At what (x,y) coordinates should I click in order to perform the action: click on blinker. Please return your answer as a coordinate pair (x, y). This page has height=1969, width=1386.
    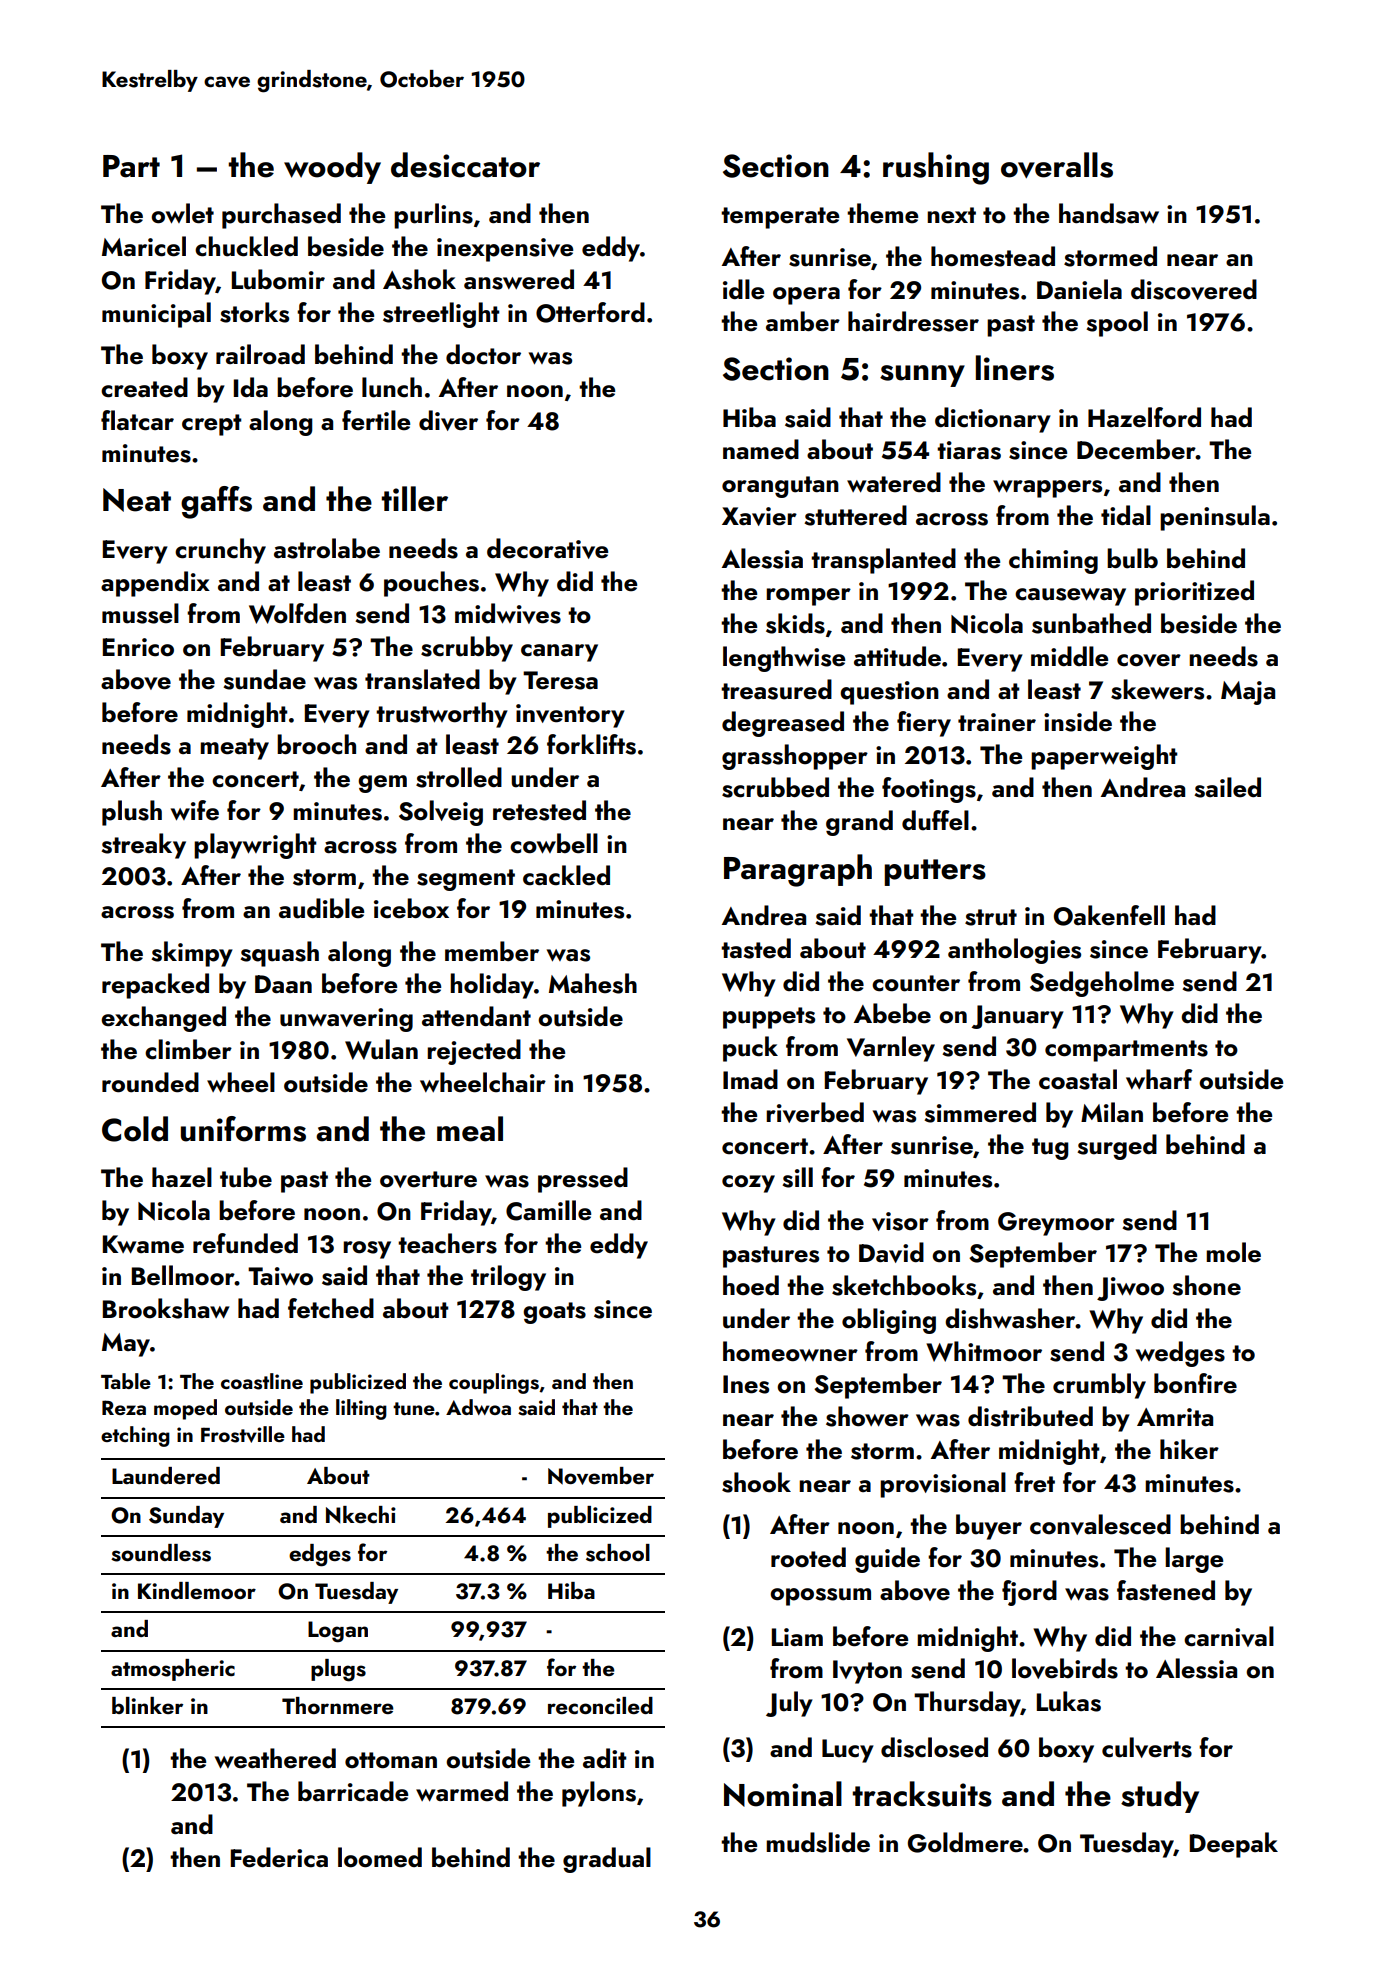
    Looking at the image, I should click on (147, 1705).
